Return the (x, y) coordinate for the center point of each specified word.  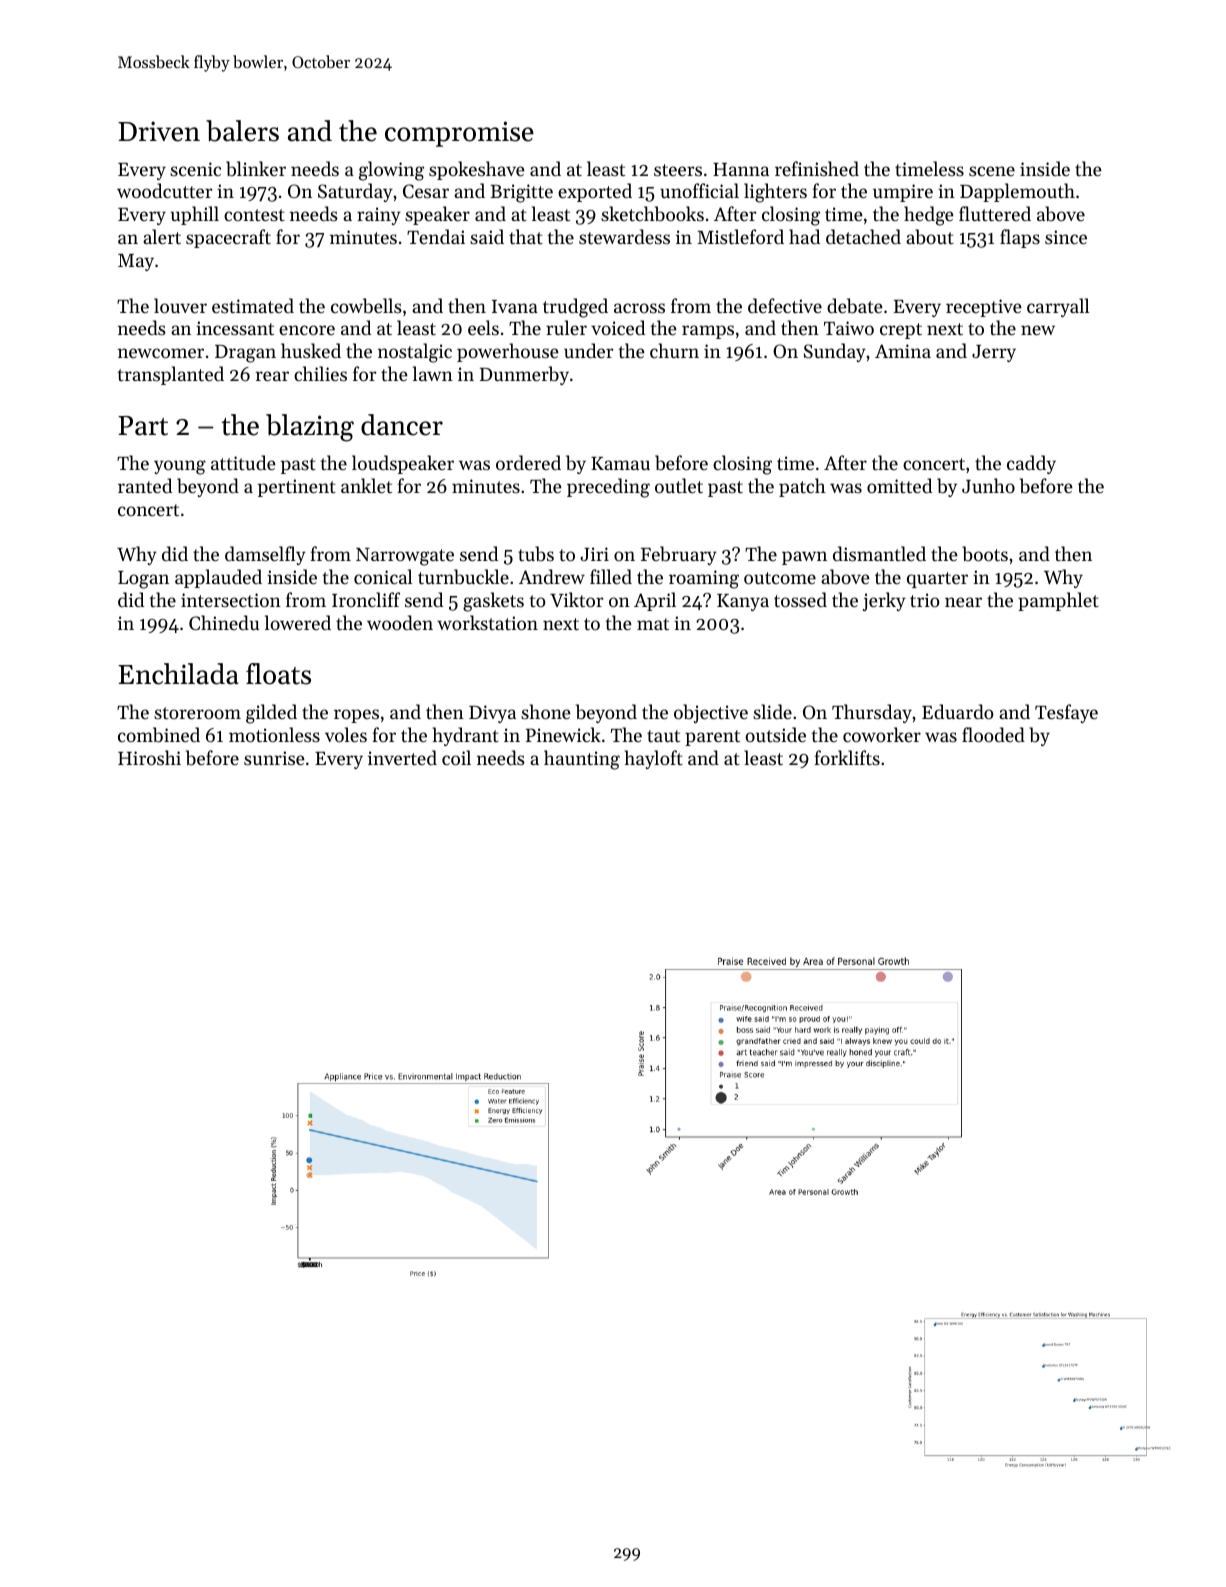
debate (855, 306)
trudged (575, 308)
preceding (608, 488)
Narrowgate (405, 557)
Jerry (994, 353)
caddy (1031, 464)
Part (143, 426)
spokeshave (477, 170)
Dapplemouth (1017, 192)
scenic (195, 169)
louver (180, 305)
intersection (231, 600)
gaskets (493, 602)
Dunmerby (524, 375)
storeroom (197, 713)
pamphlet (1058, 601)
